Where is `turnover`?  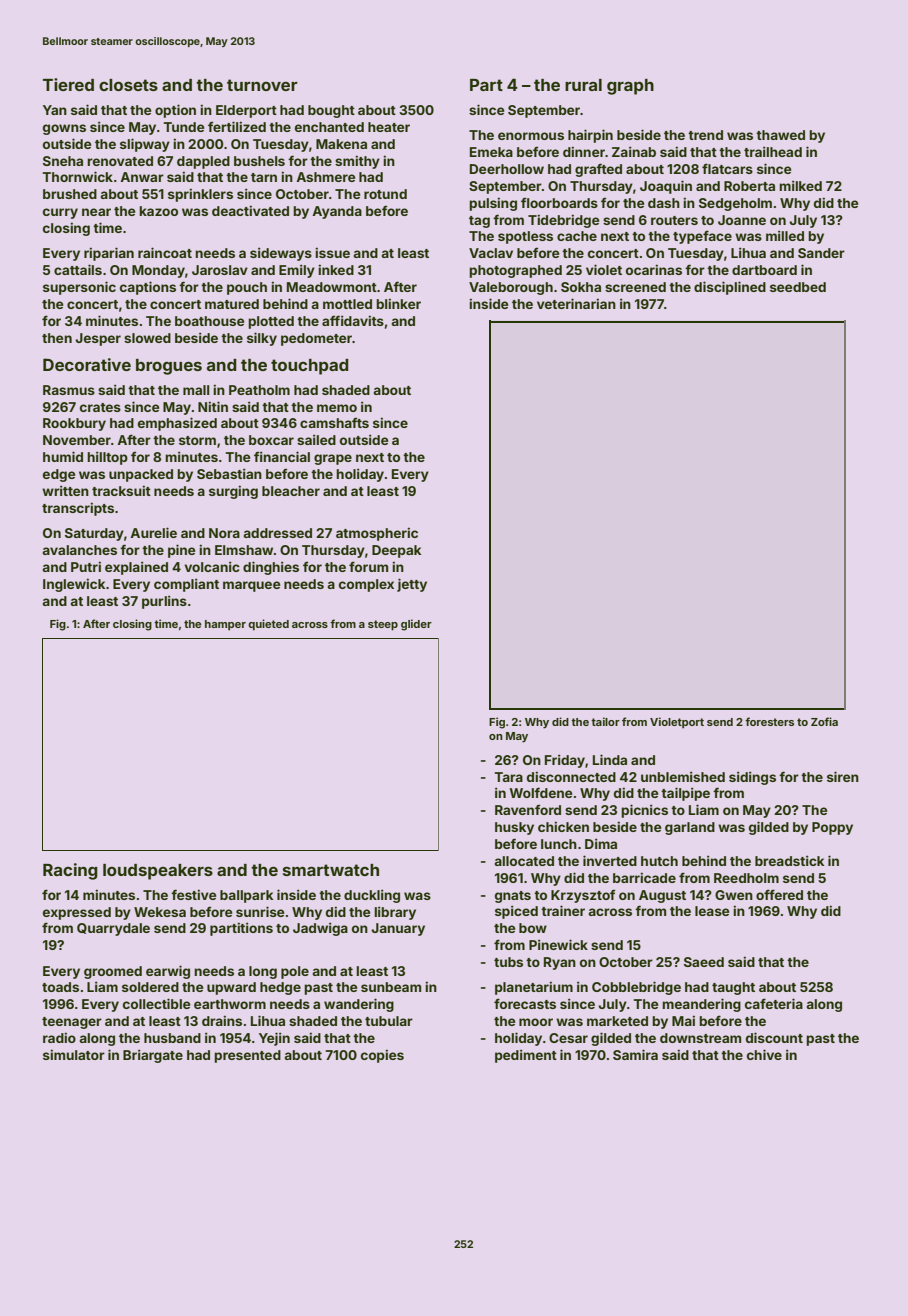
turnover is located at coordinates (262, 85).
